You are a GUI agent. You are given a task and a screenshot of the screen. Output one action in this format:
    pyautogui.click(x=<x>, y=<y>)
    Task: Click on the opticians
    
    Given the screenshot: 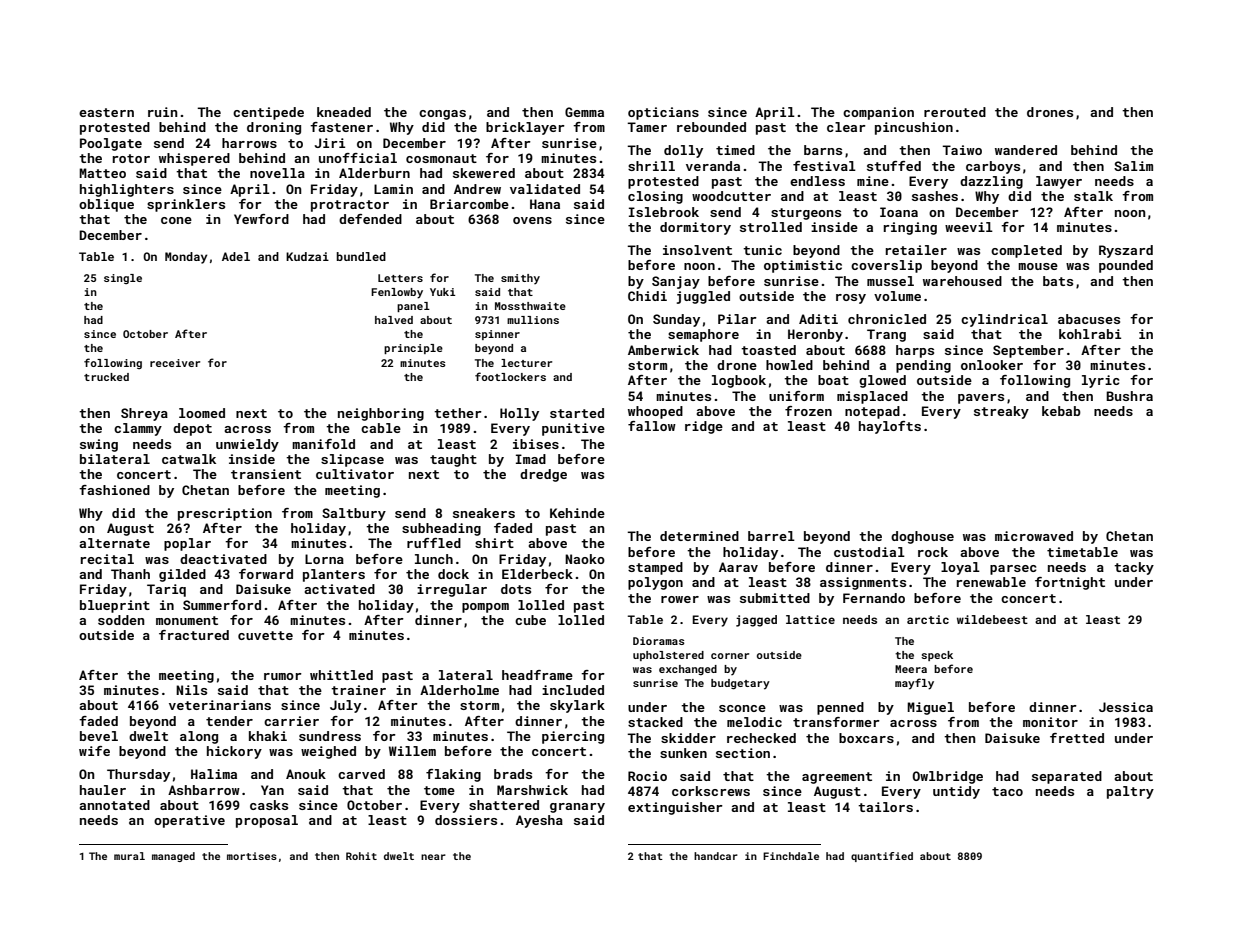 What is the action you would take?
    pyautogui.click(x=663, y=113)
